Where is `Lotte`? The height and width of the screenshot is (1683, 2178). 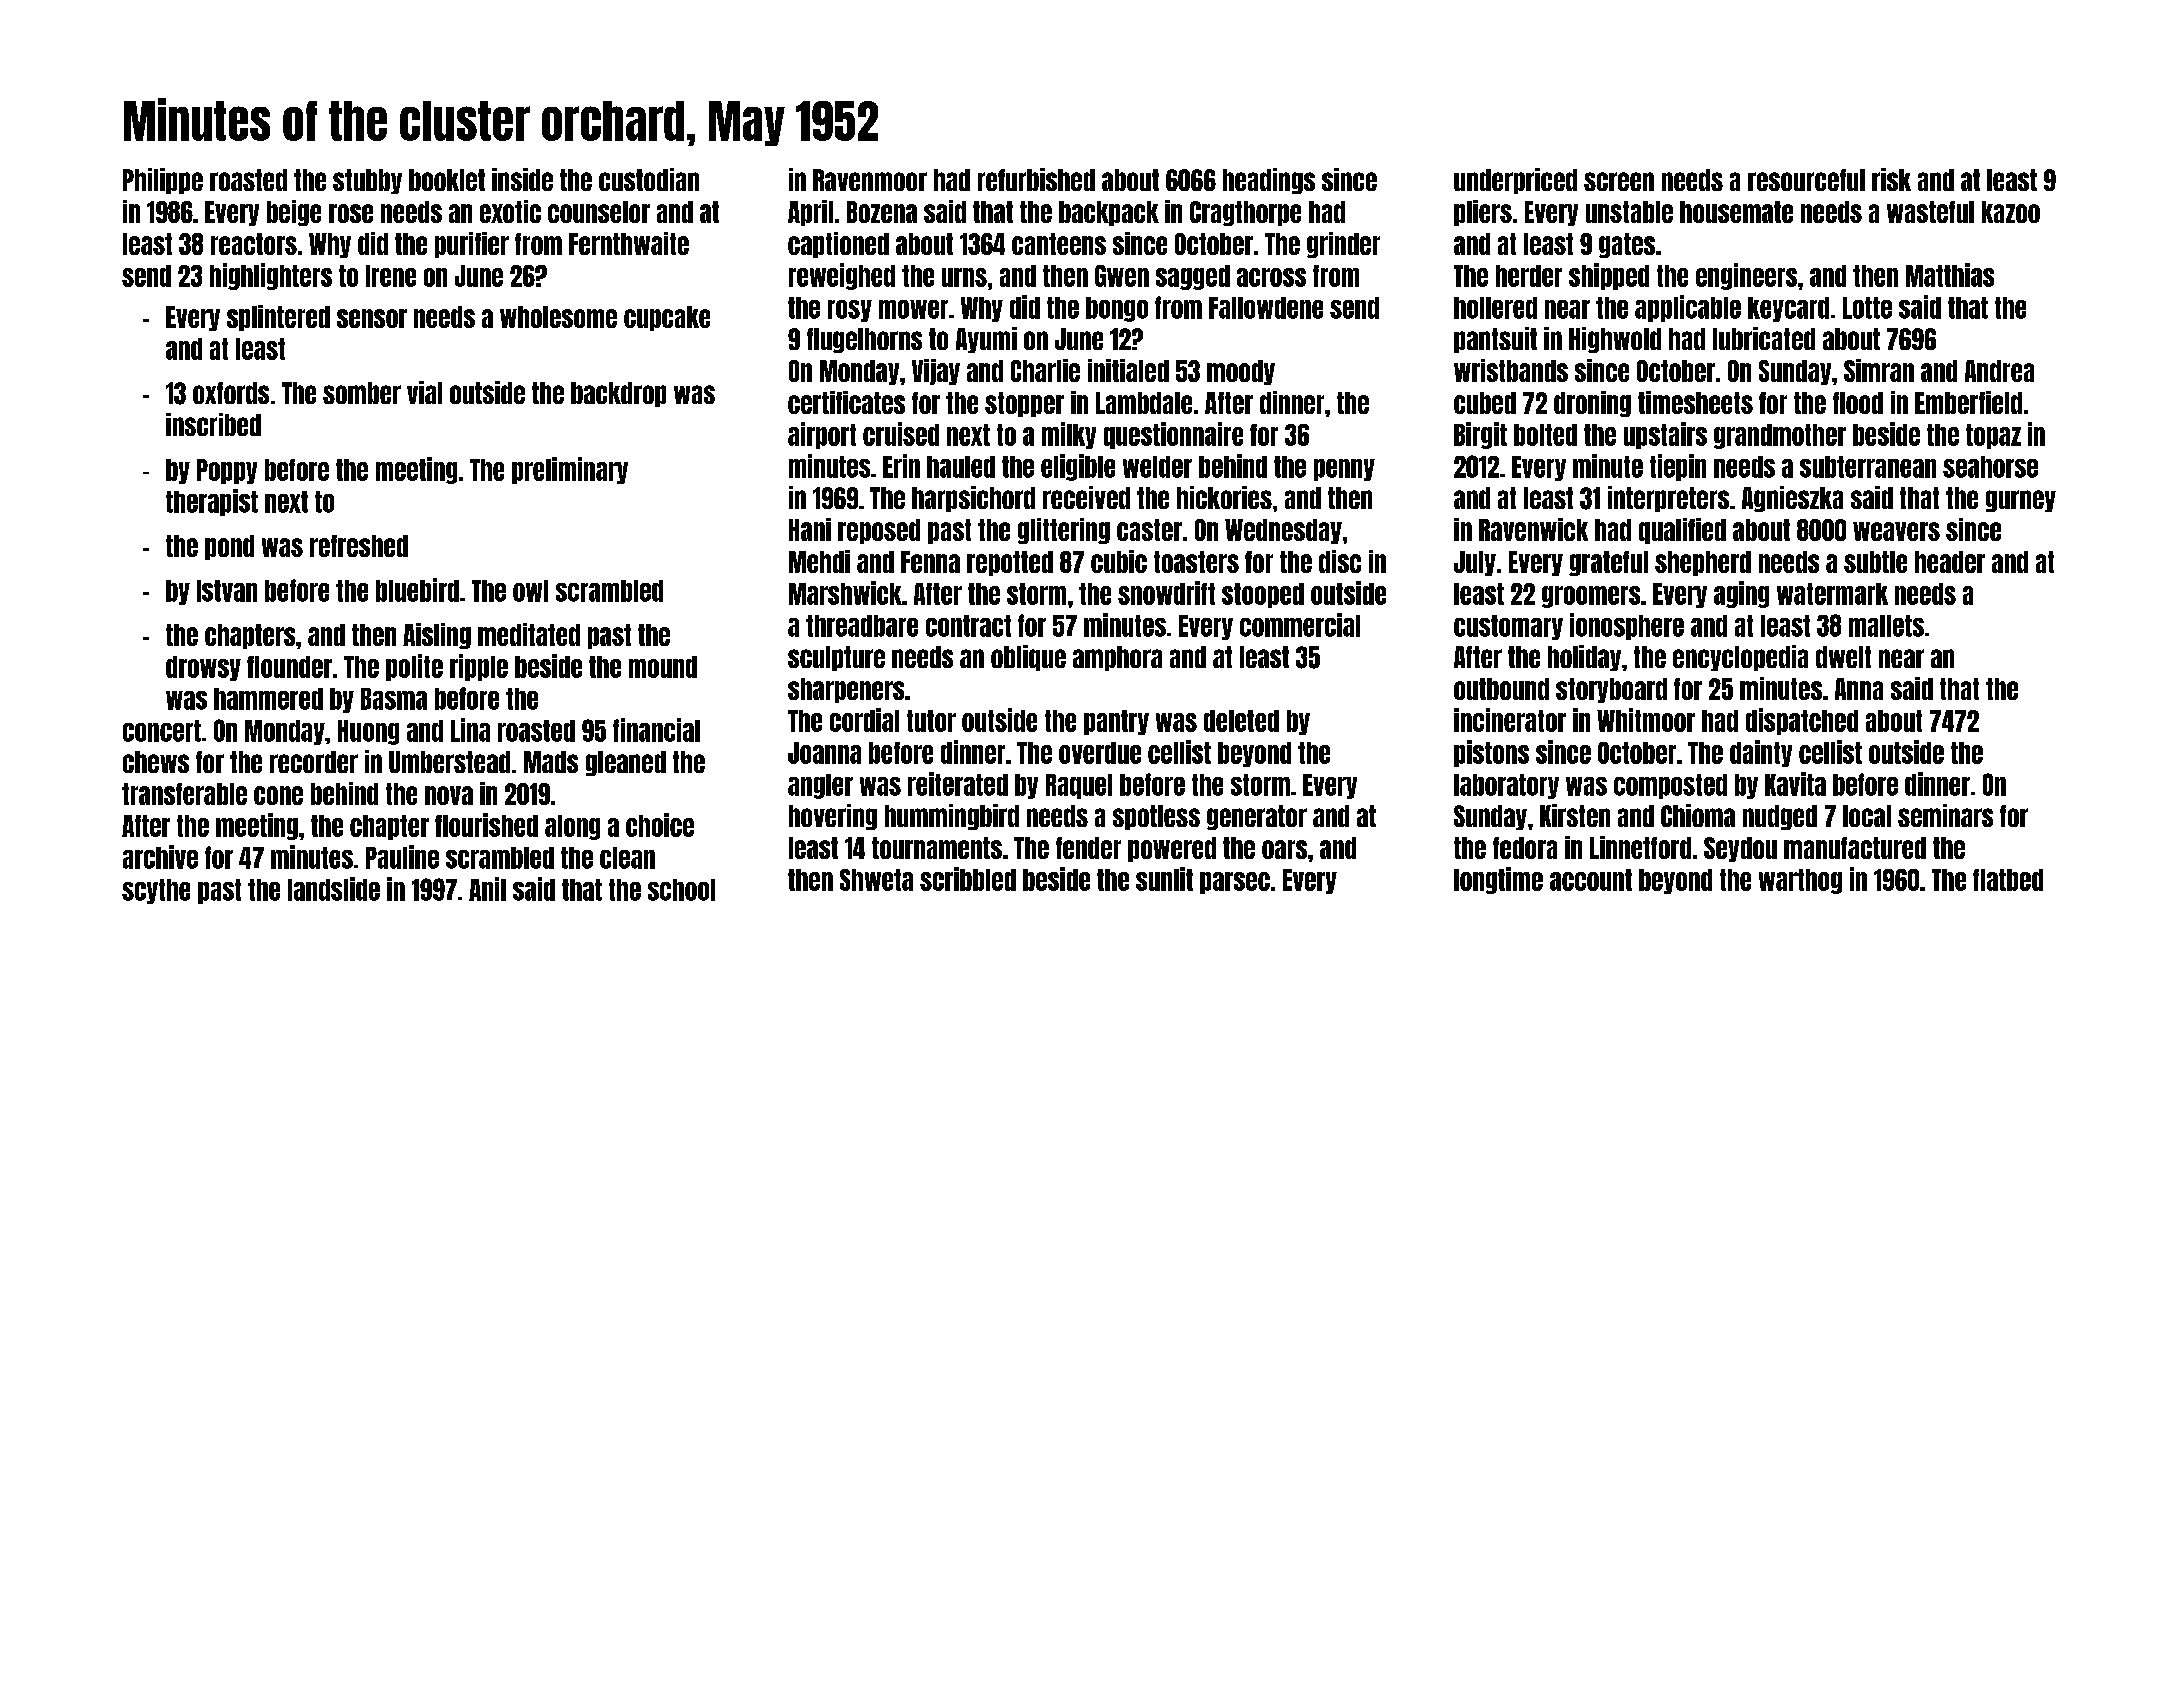 Lotte is located at coordinates (1867, 308).
